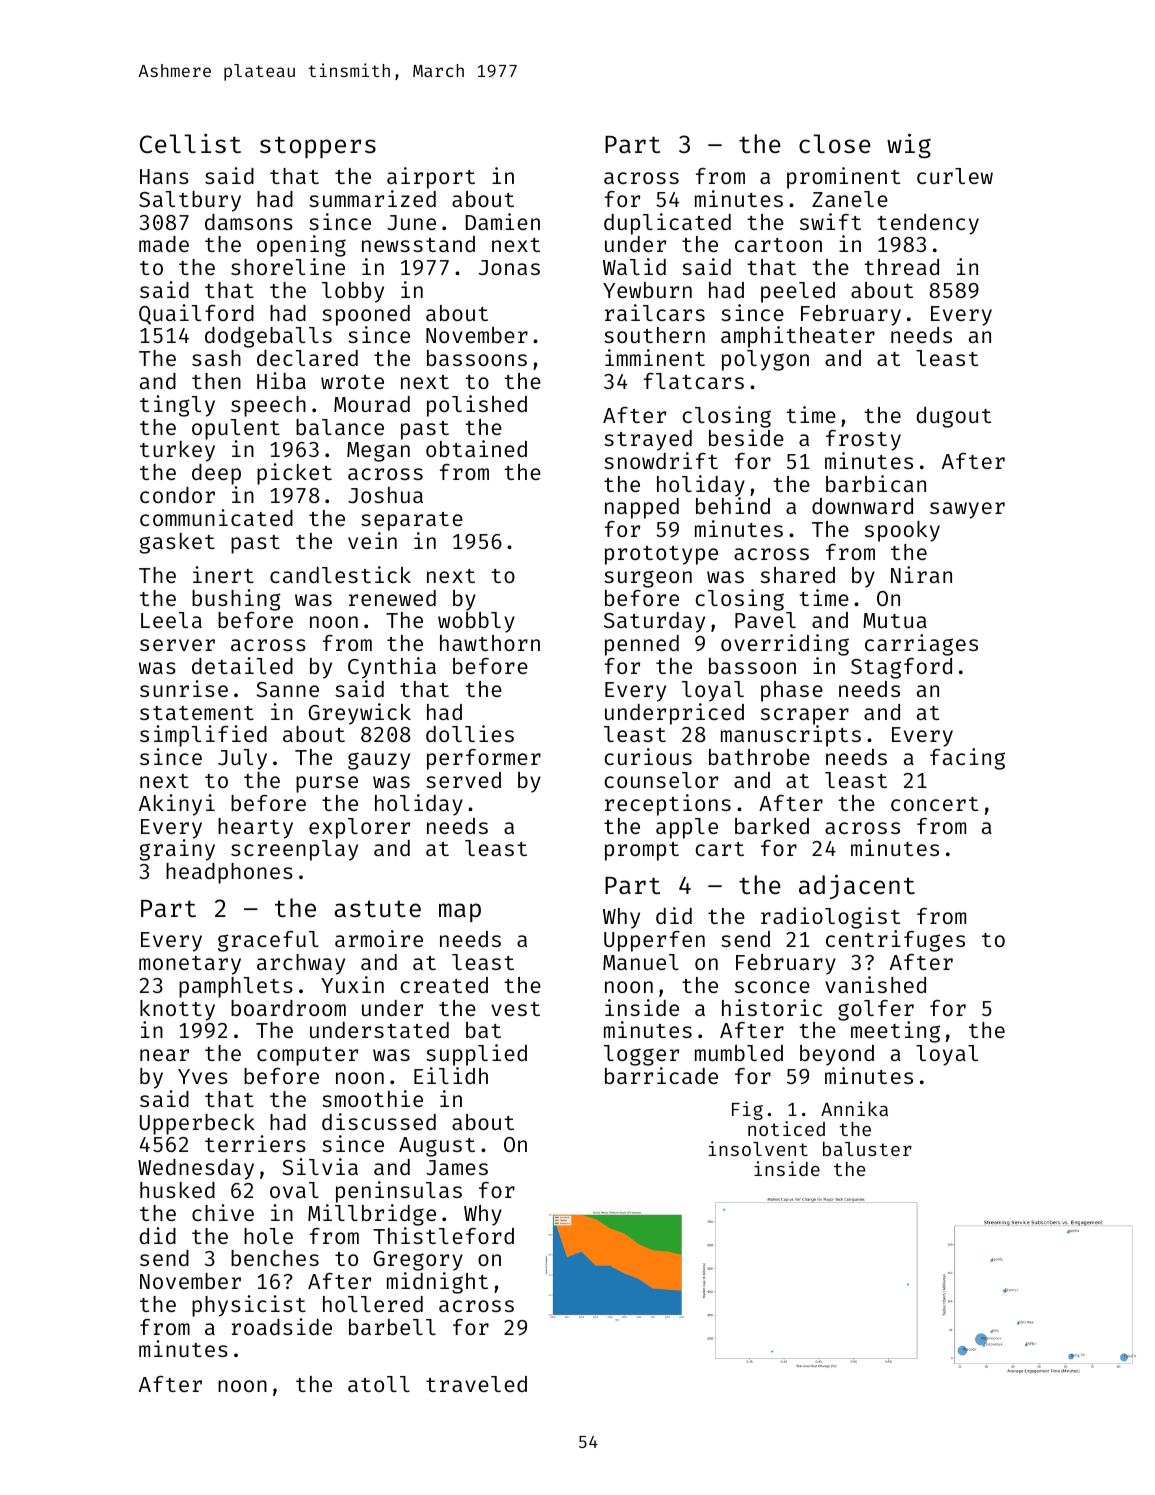  What do you see at coordinates (268, 941) in the image?
I see `graceful` at bounding box center [268, 941].
